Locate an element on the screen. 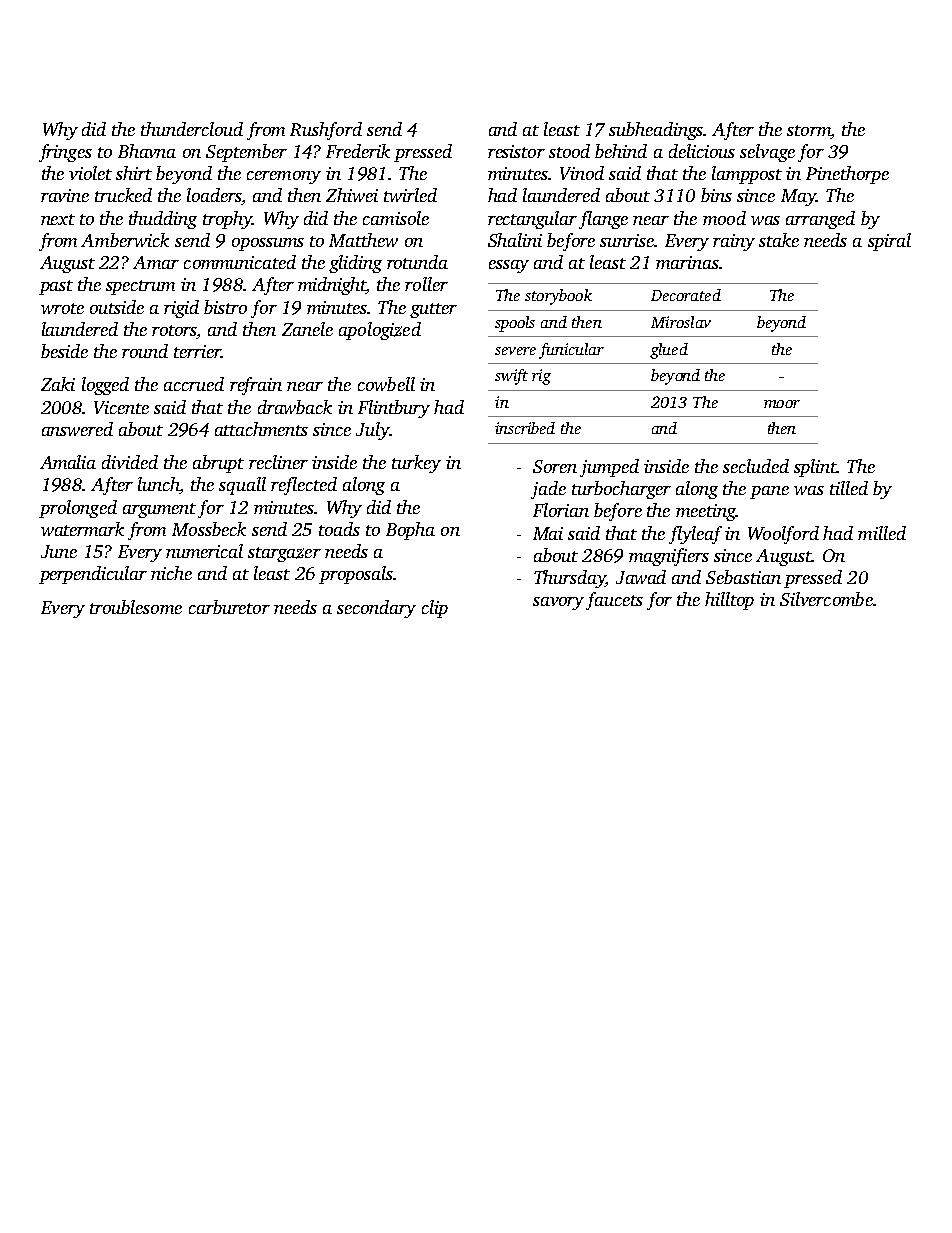  Amar is located at coordinates (156, 262).
